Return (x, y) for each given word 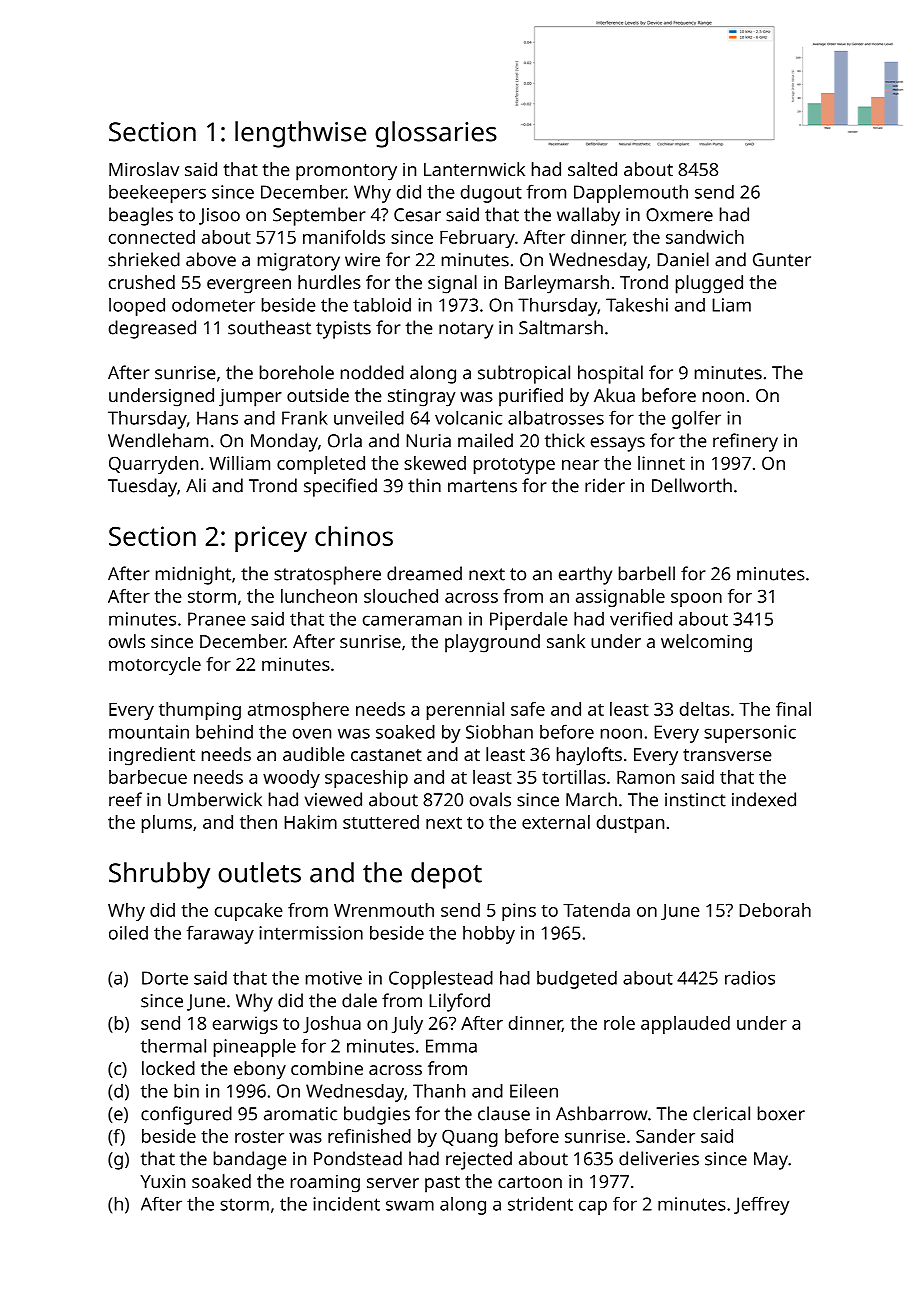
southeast (269, 327)
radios (750, 978)
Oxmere (679, 215)
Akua (614, 395)
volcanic (468, 418)
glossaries (436, 134)
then (258, 822)
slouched (401, 596)
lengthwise (300, 134)
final (793, 709)
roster (259, 1137)
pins (519, 912)
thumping (200, 711)
